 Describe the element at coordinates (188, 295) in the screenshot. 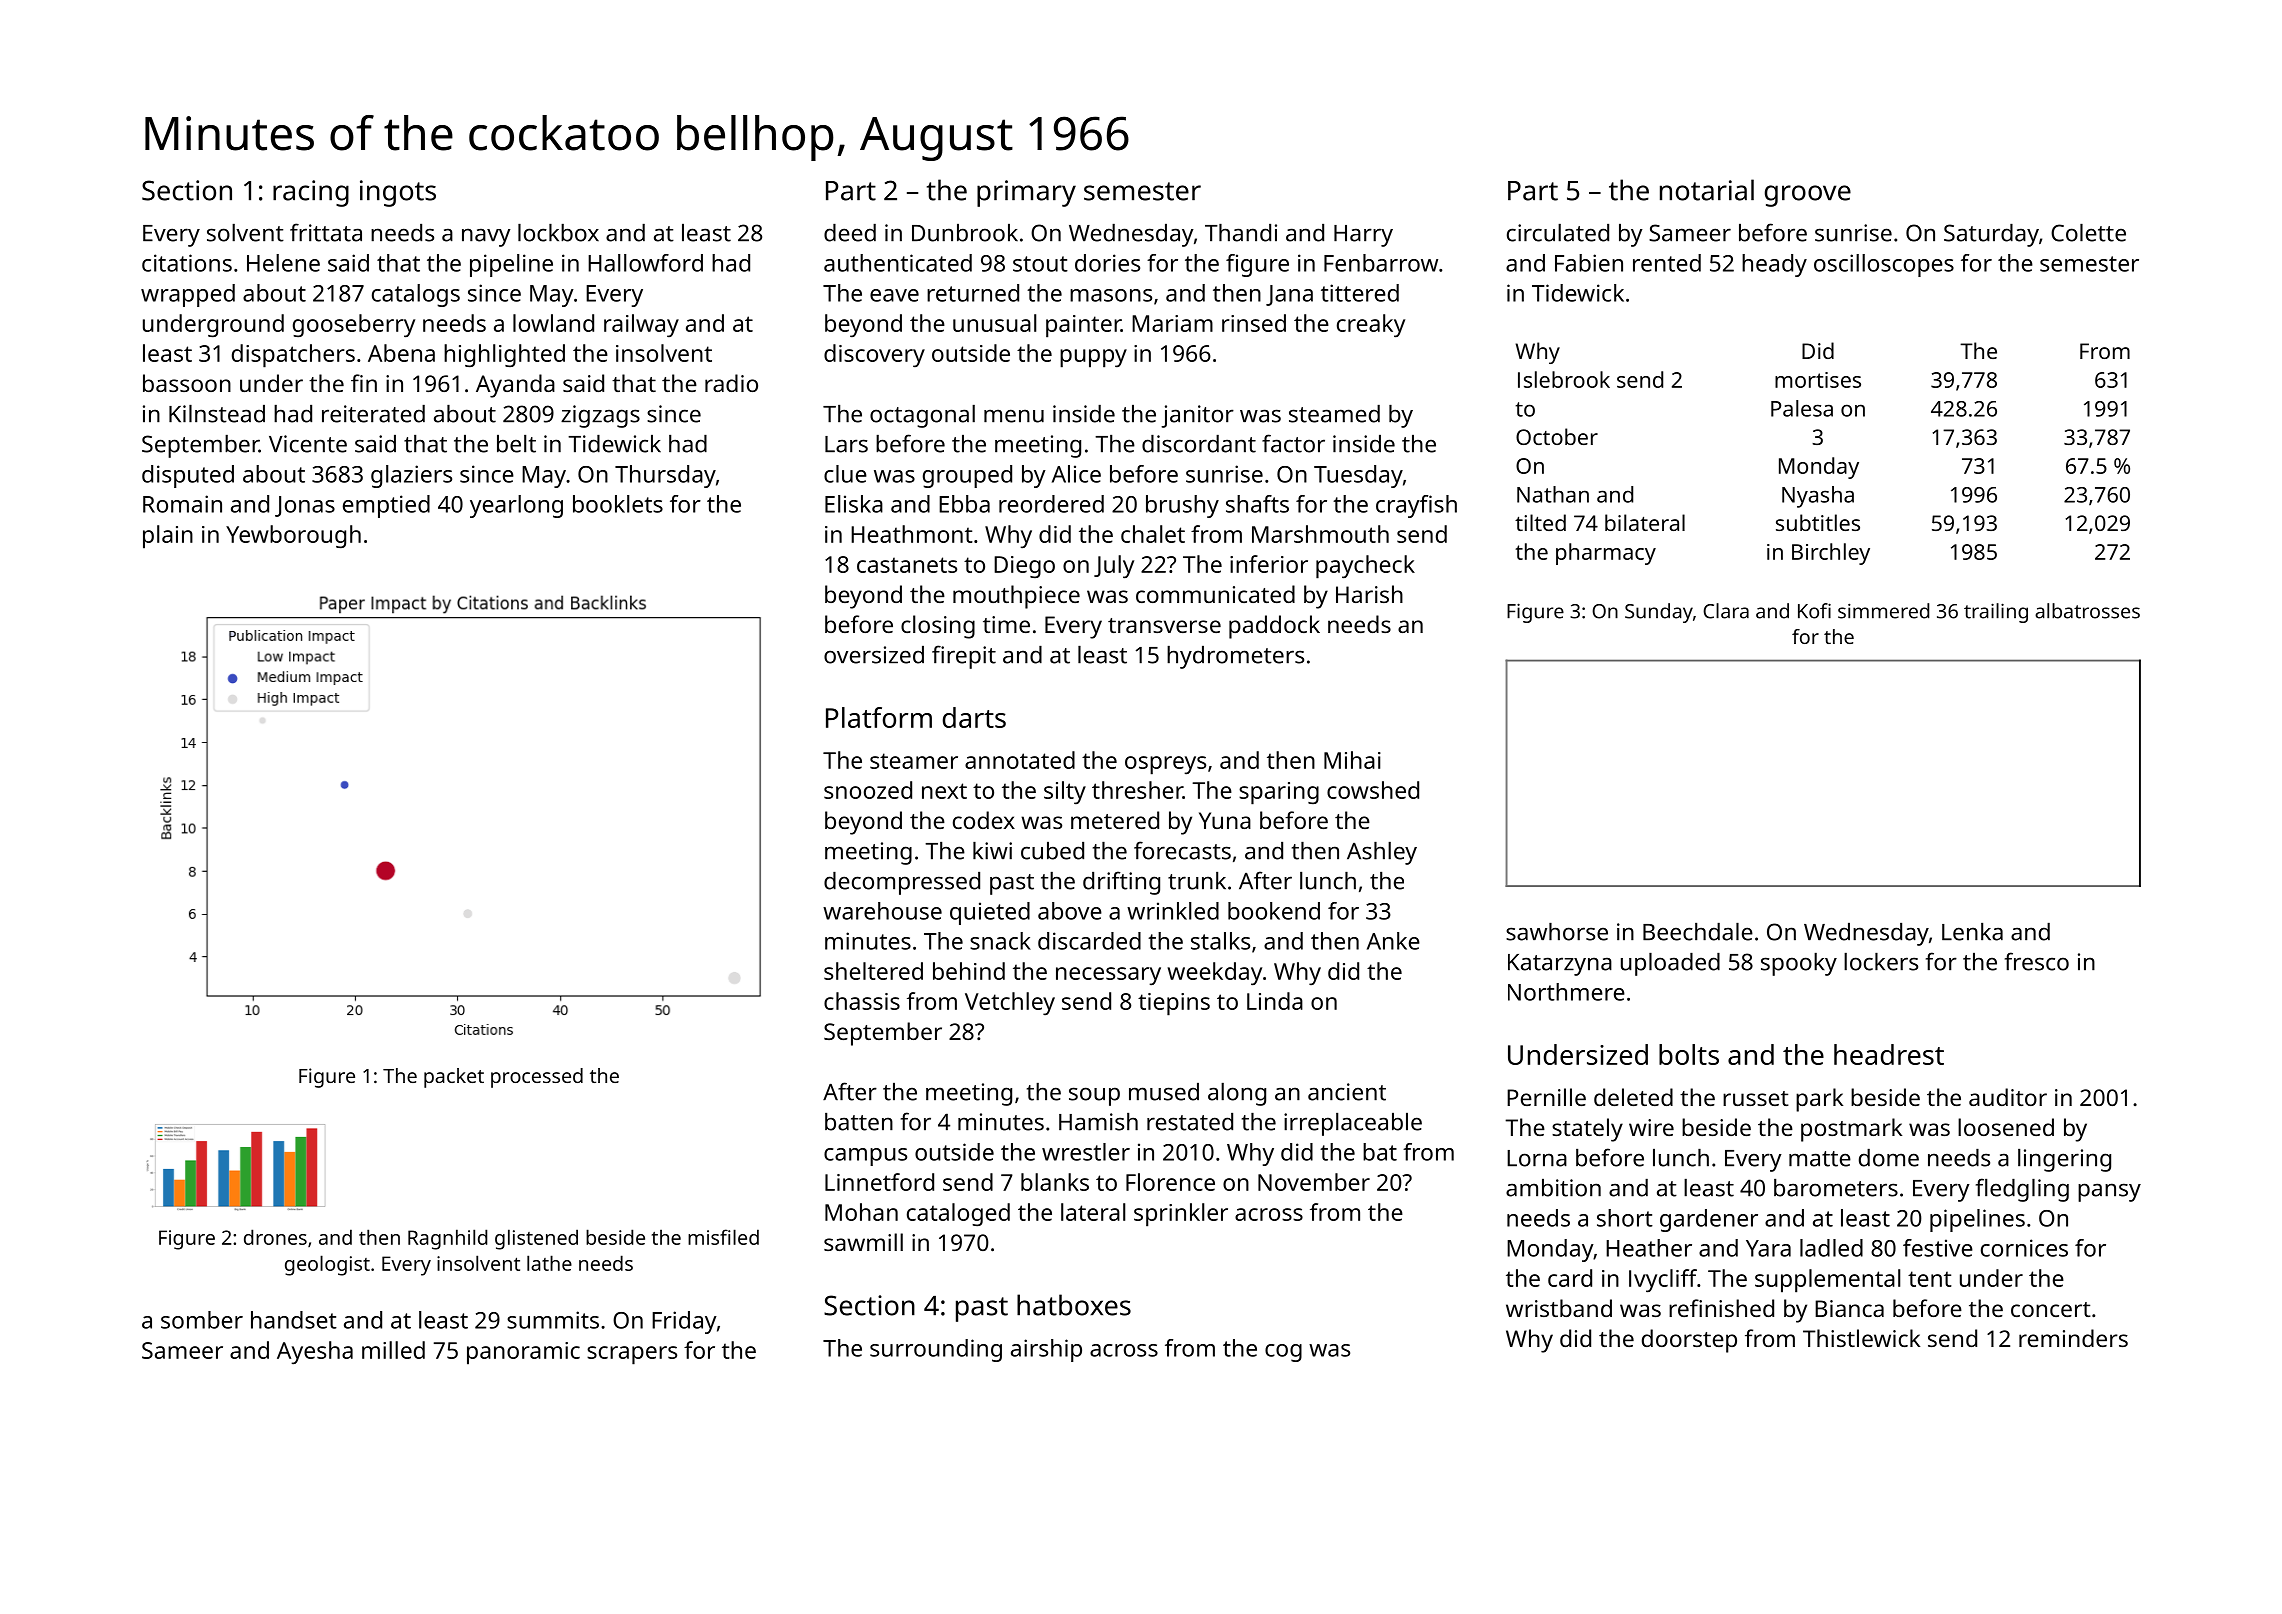

I see `wrapped` at that location.
